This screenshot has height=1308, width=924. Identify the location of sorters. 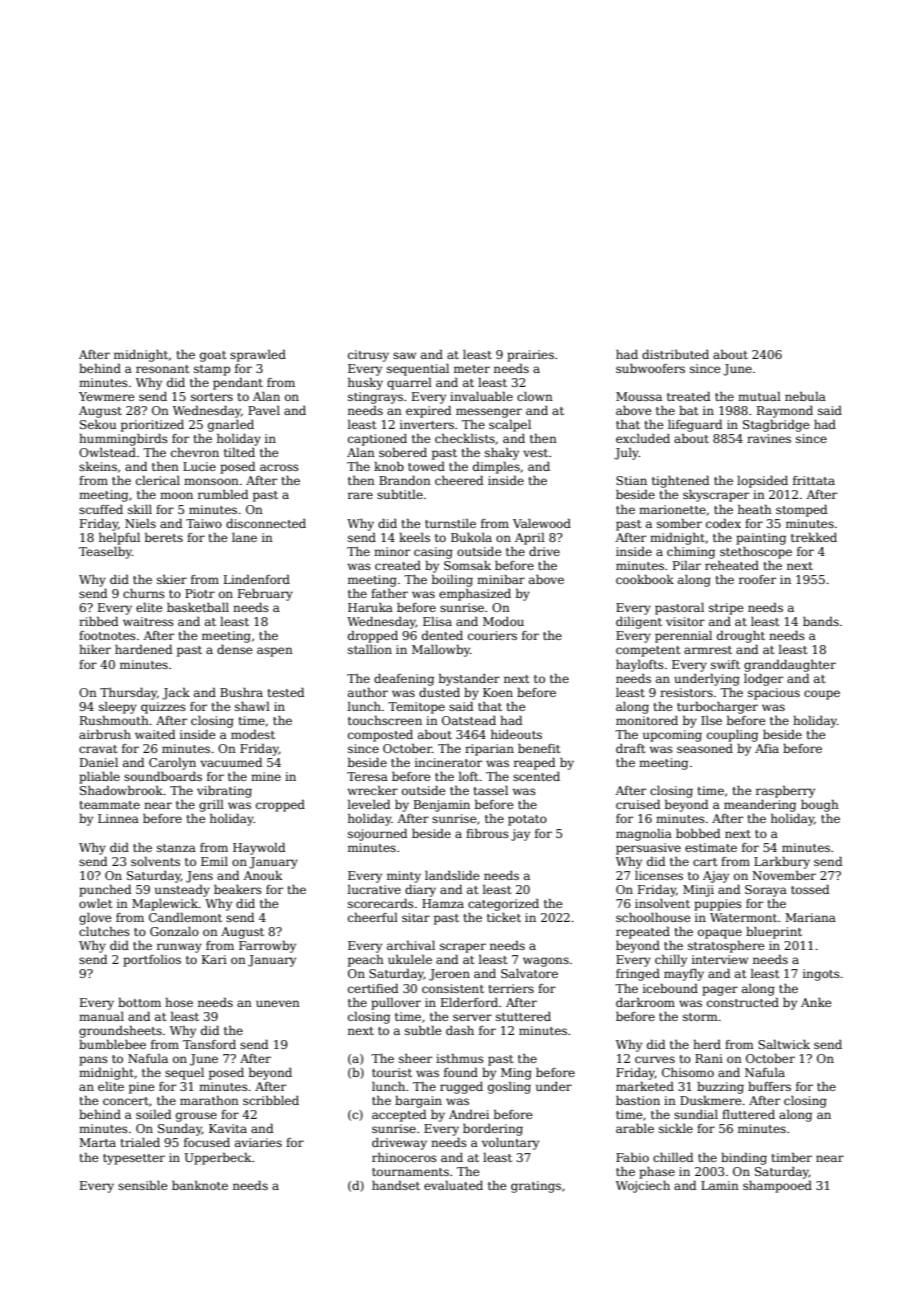
(212, 397).
